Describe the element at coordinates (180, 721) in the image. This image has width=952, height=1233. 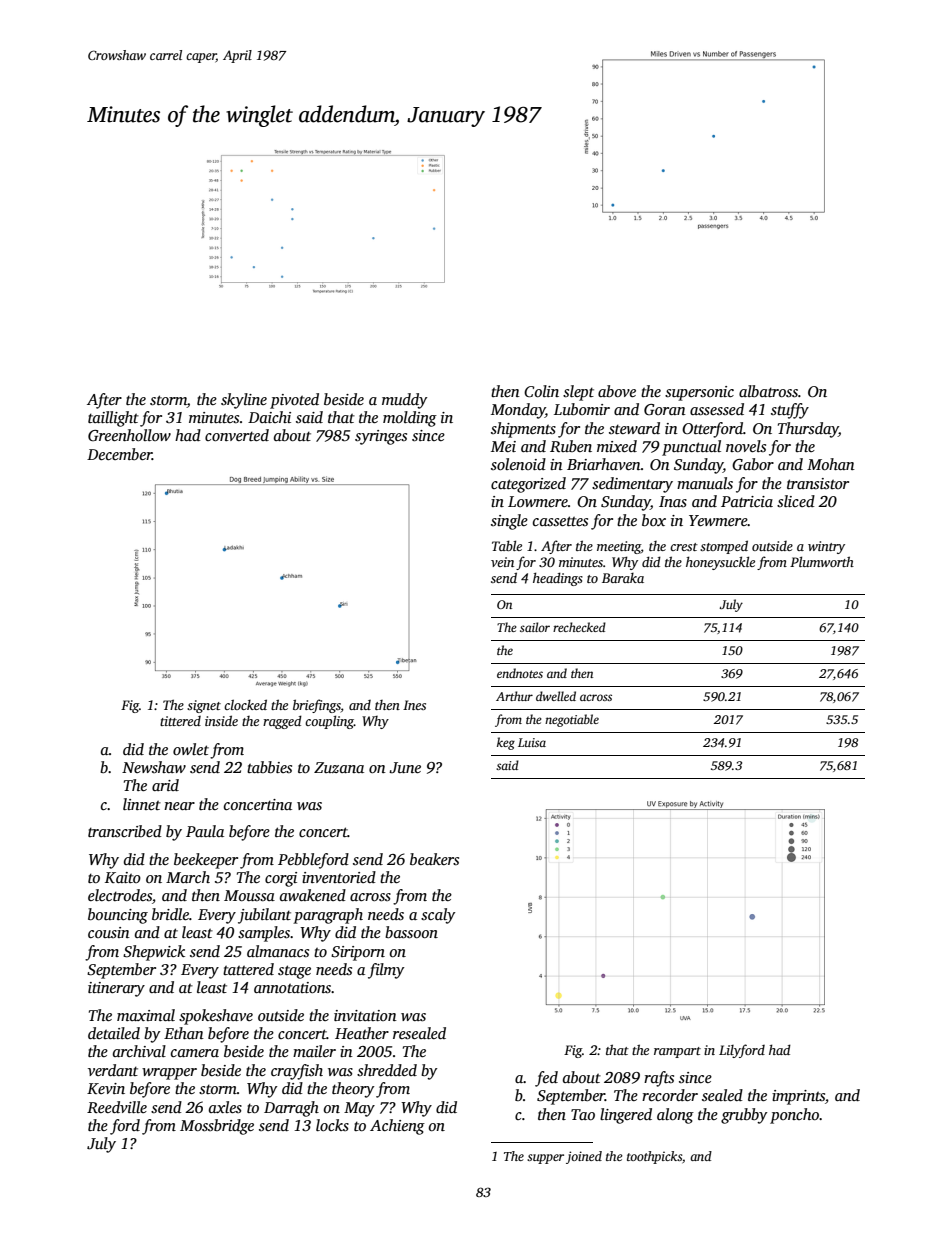
I see `tittered` at that location.
